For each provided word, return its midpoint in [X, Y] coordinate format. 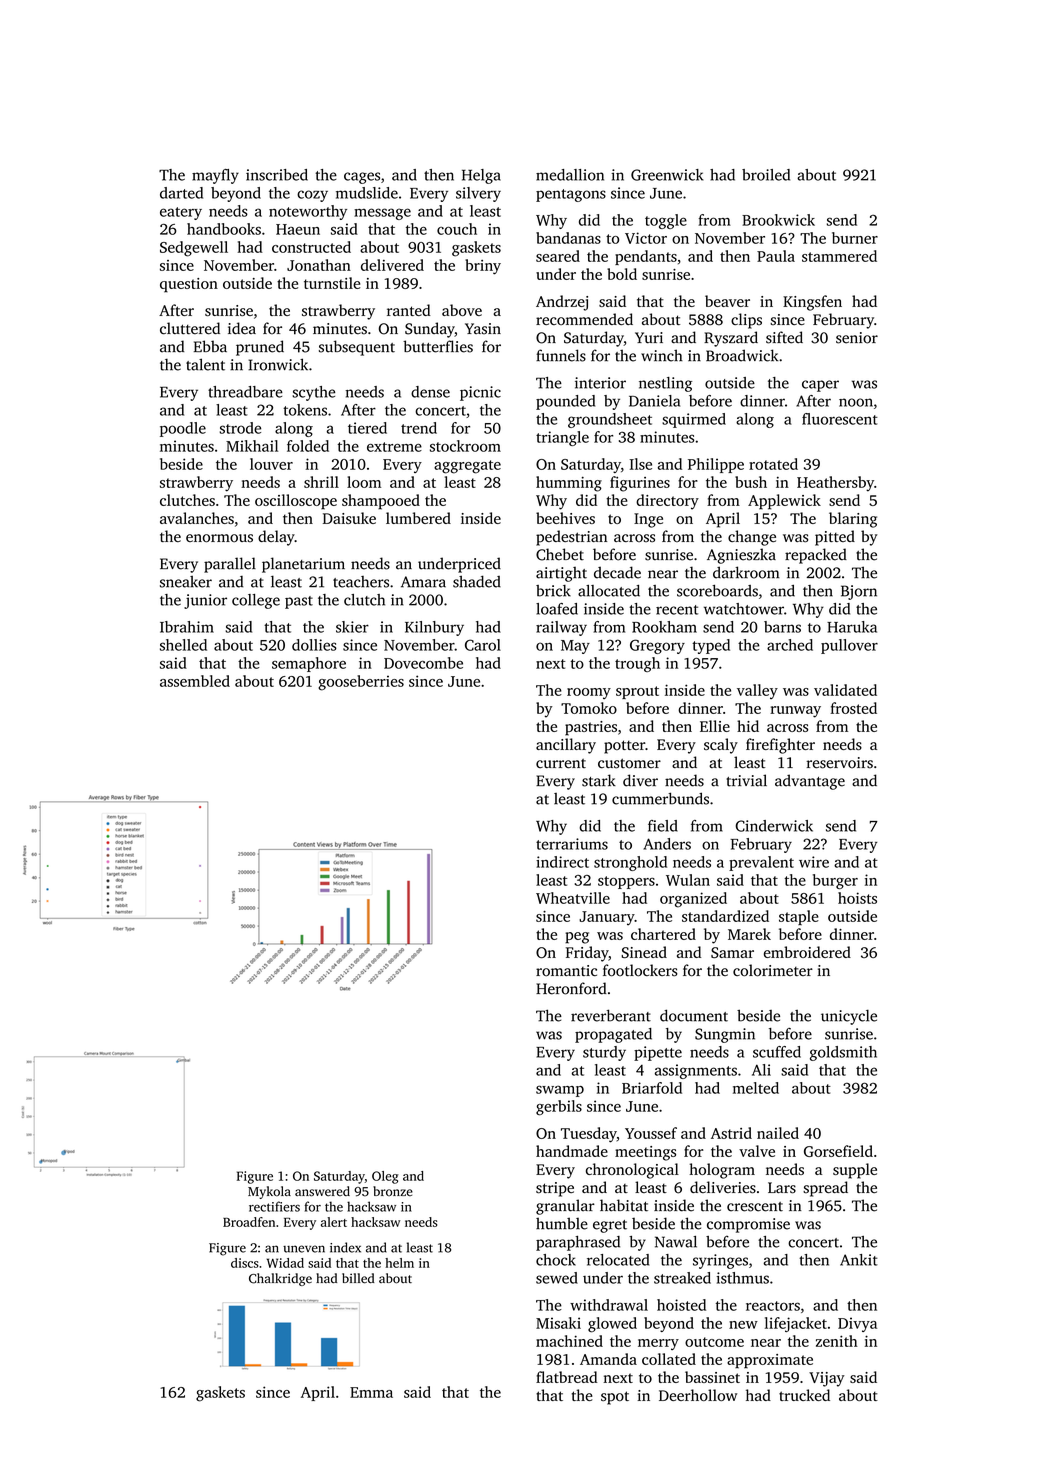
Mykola [269, 1192]
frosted [853, 708]
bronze [393, 1191]
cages [362, 178]
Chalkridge [280, 1279]
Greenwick [667, 175]
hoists [857, 898]
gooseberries [361, 683]
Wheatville [573, 898]
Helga [481, 176]
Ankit [859, 1260]
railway [561, 628]
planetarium [303, 565]
